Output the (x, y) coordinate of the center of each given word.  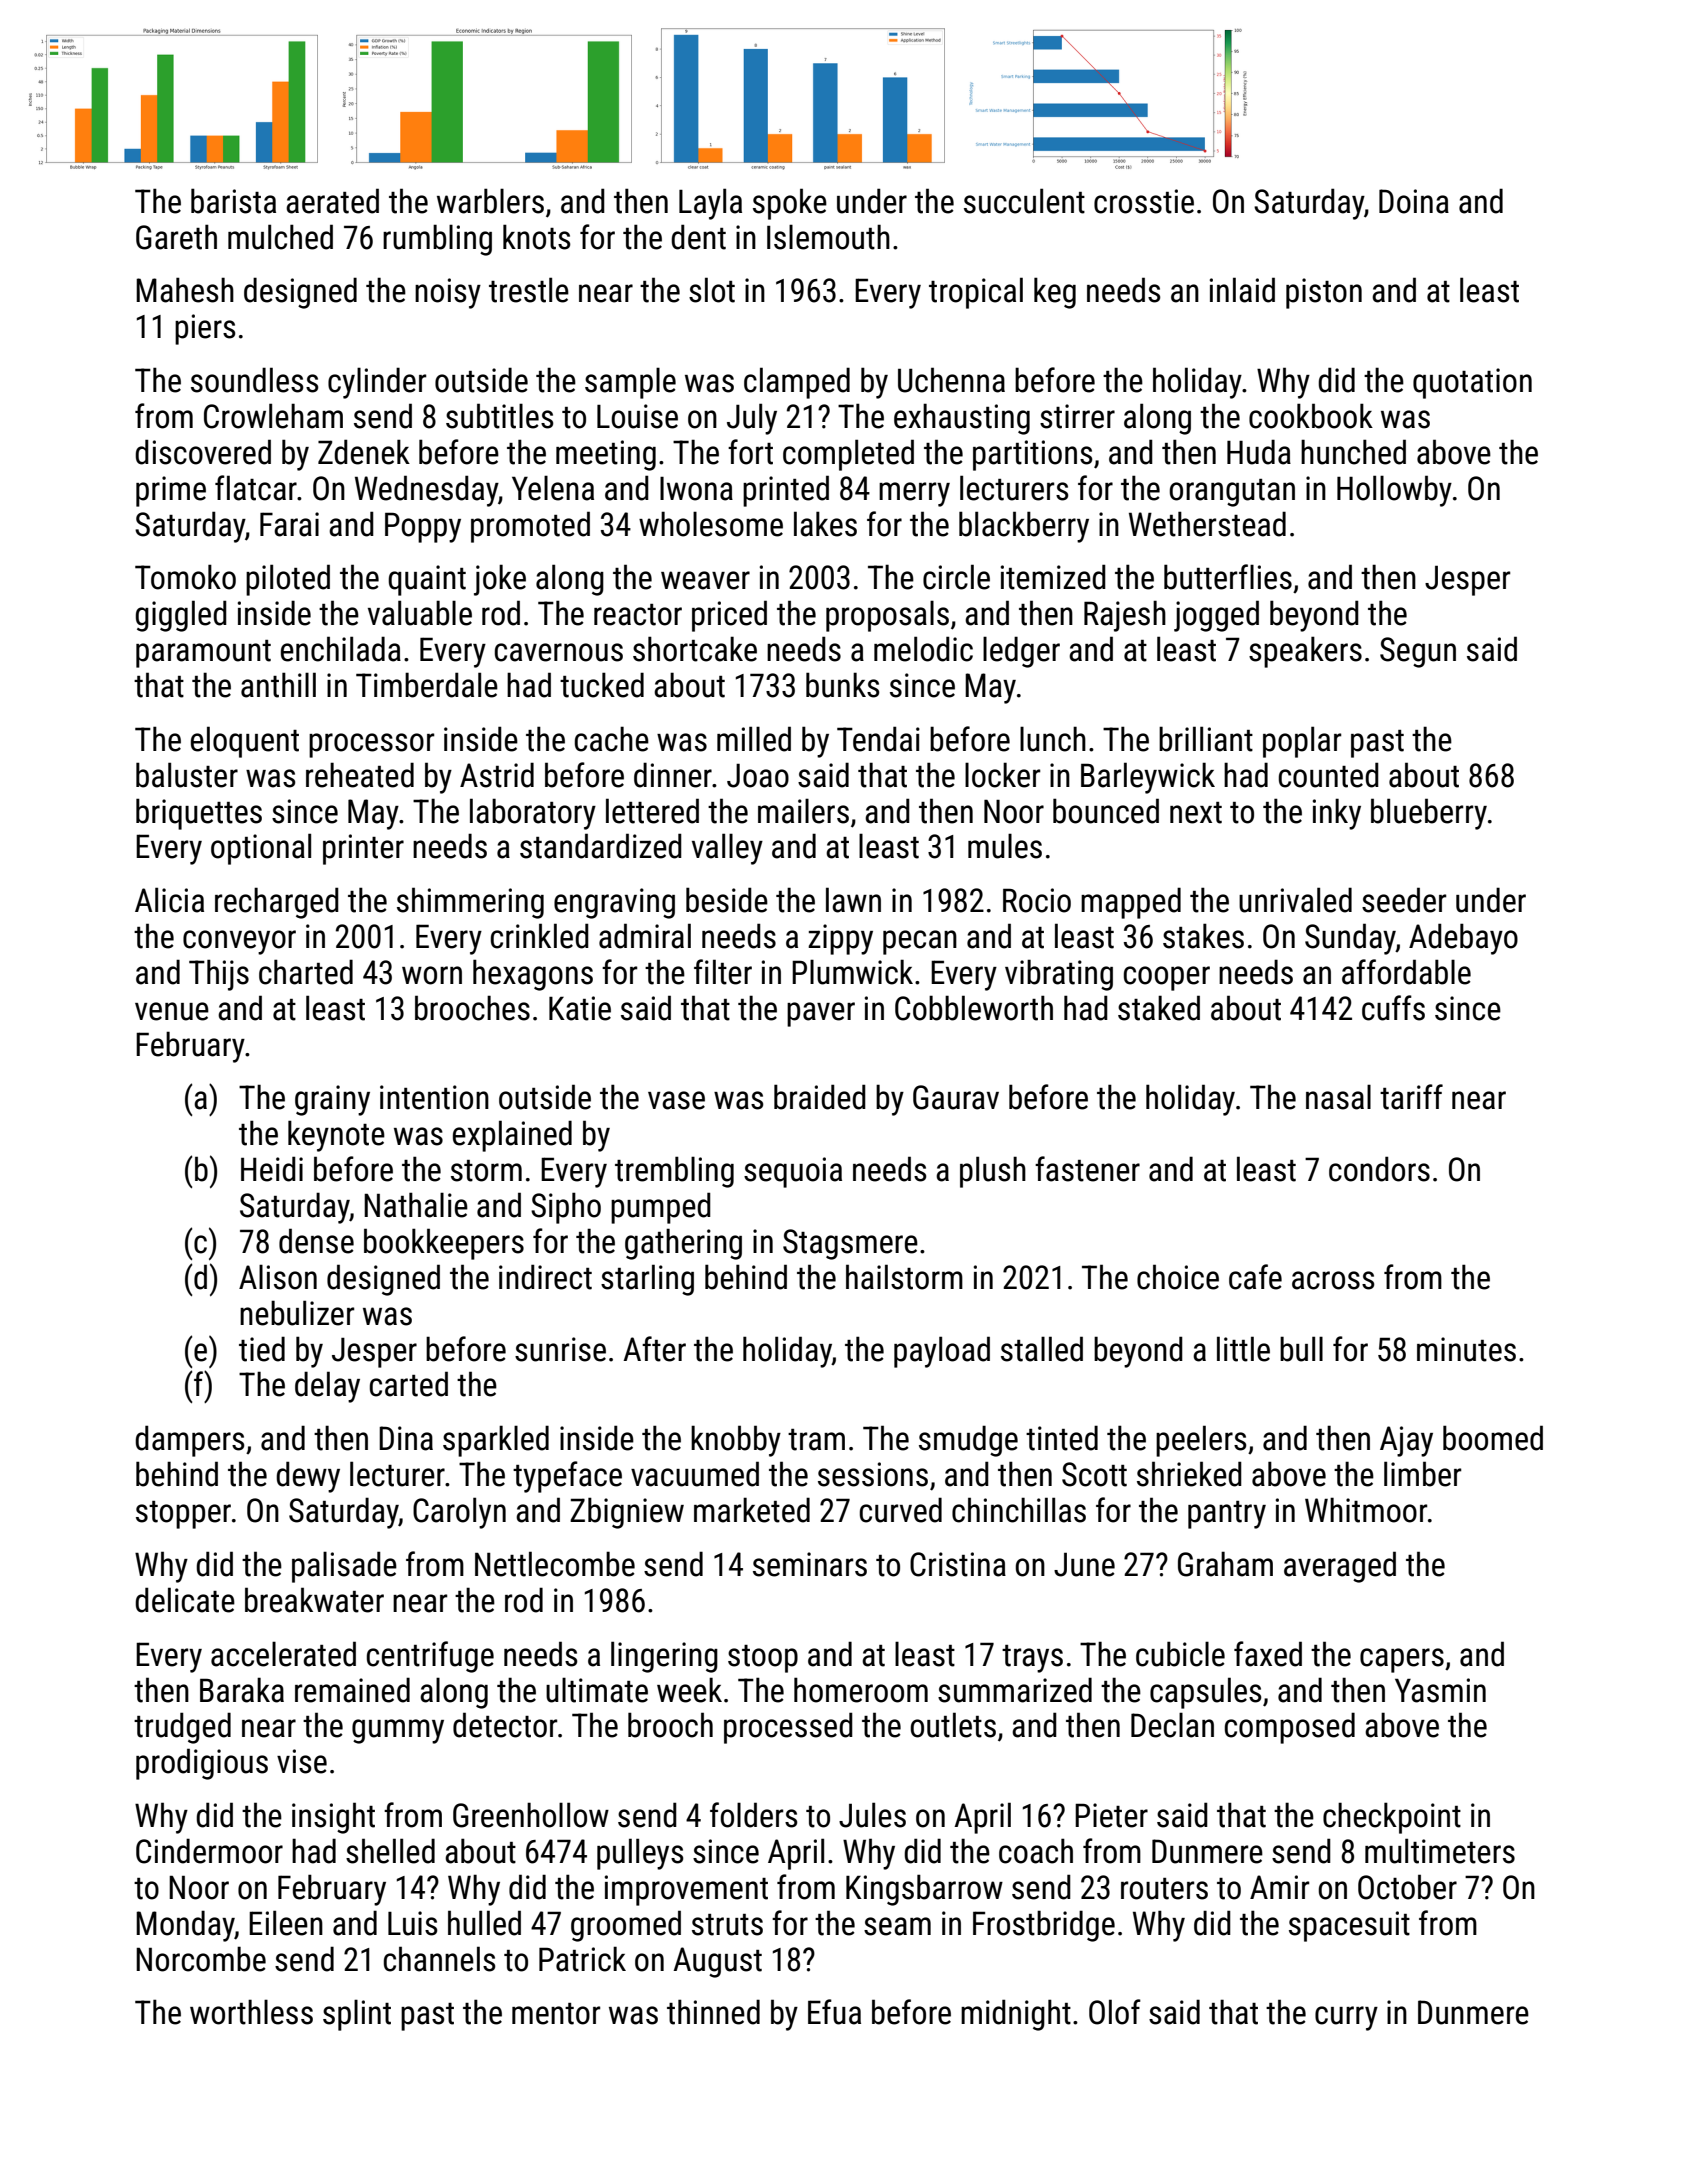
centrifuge (430, 1657)
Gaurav (956, 1097)
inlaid (1242, 290)
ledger (1021, 652)
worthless (251, 2012)
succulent (1024, 201)
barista (233, 201)
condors (1379, 1169)
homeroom (861, 1690)
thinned (713, 2012)
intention (434, 1097)
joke (500, 580)
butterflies (1228, 577)
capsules (1206, 1693)
